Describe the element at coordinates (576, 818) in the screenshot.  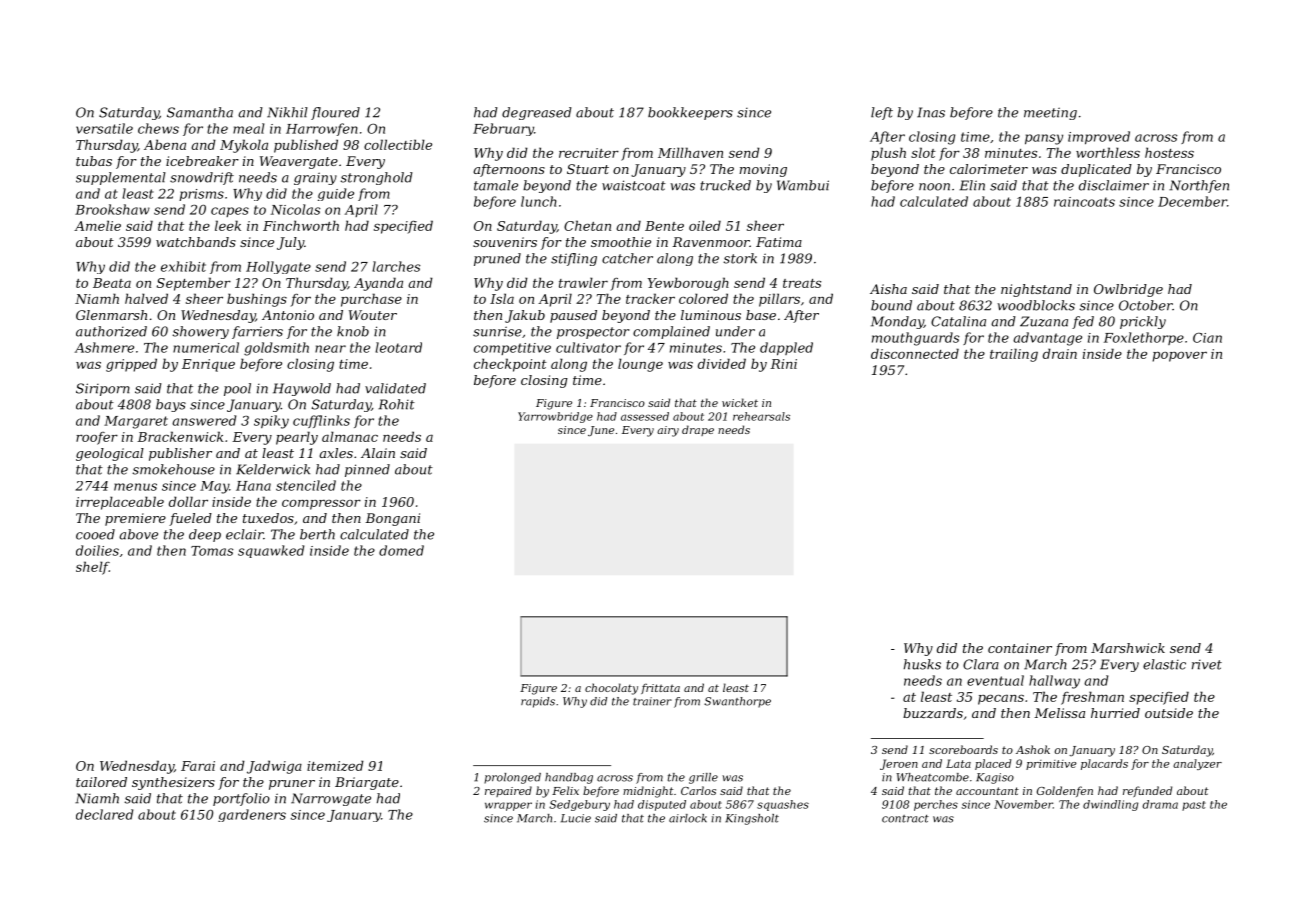
I see `Lucie` at that location.
